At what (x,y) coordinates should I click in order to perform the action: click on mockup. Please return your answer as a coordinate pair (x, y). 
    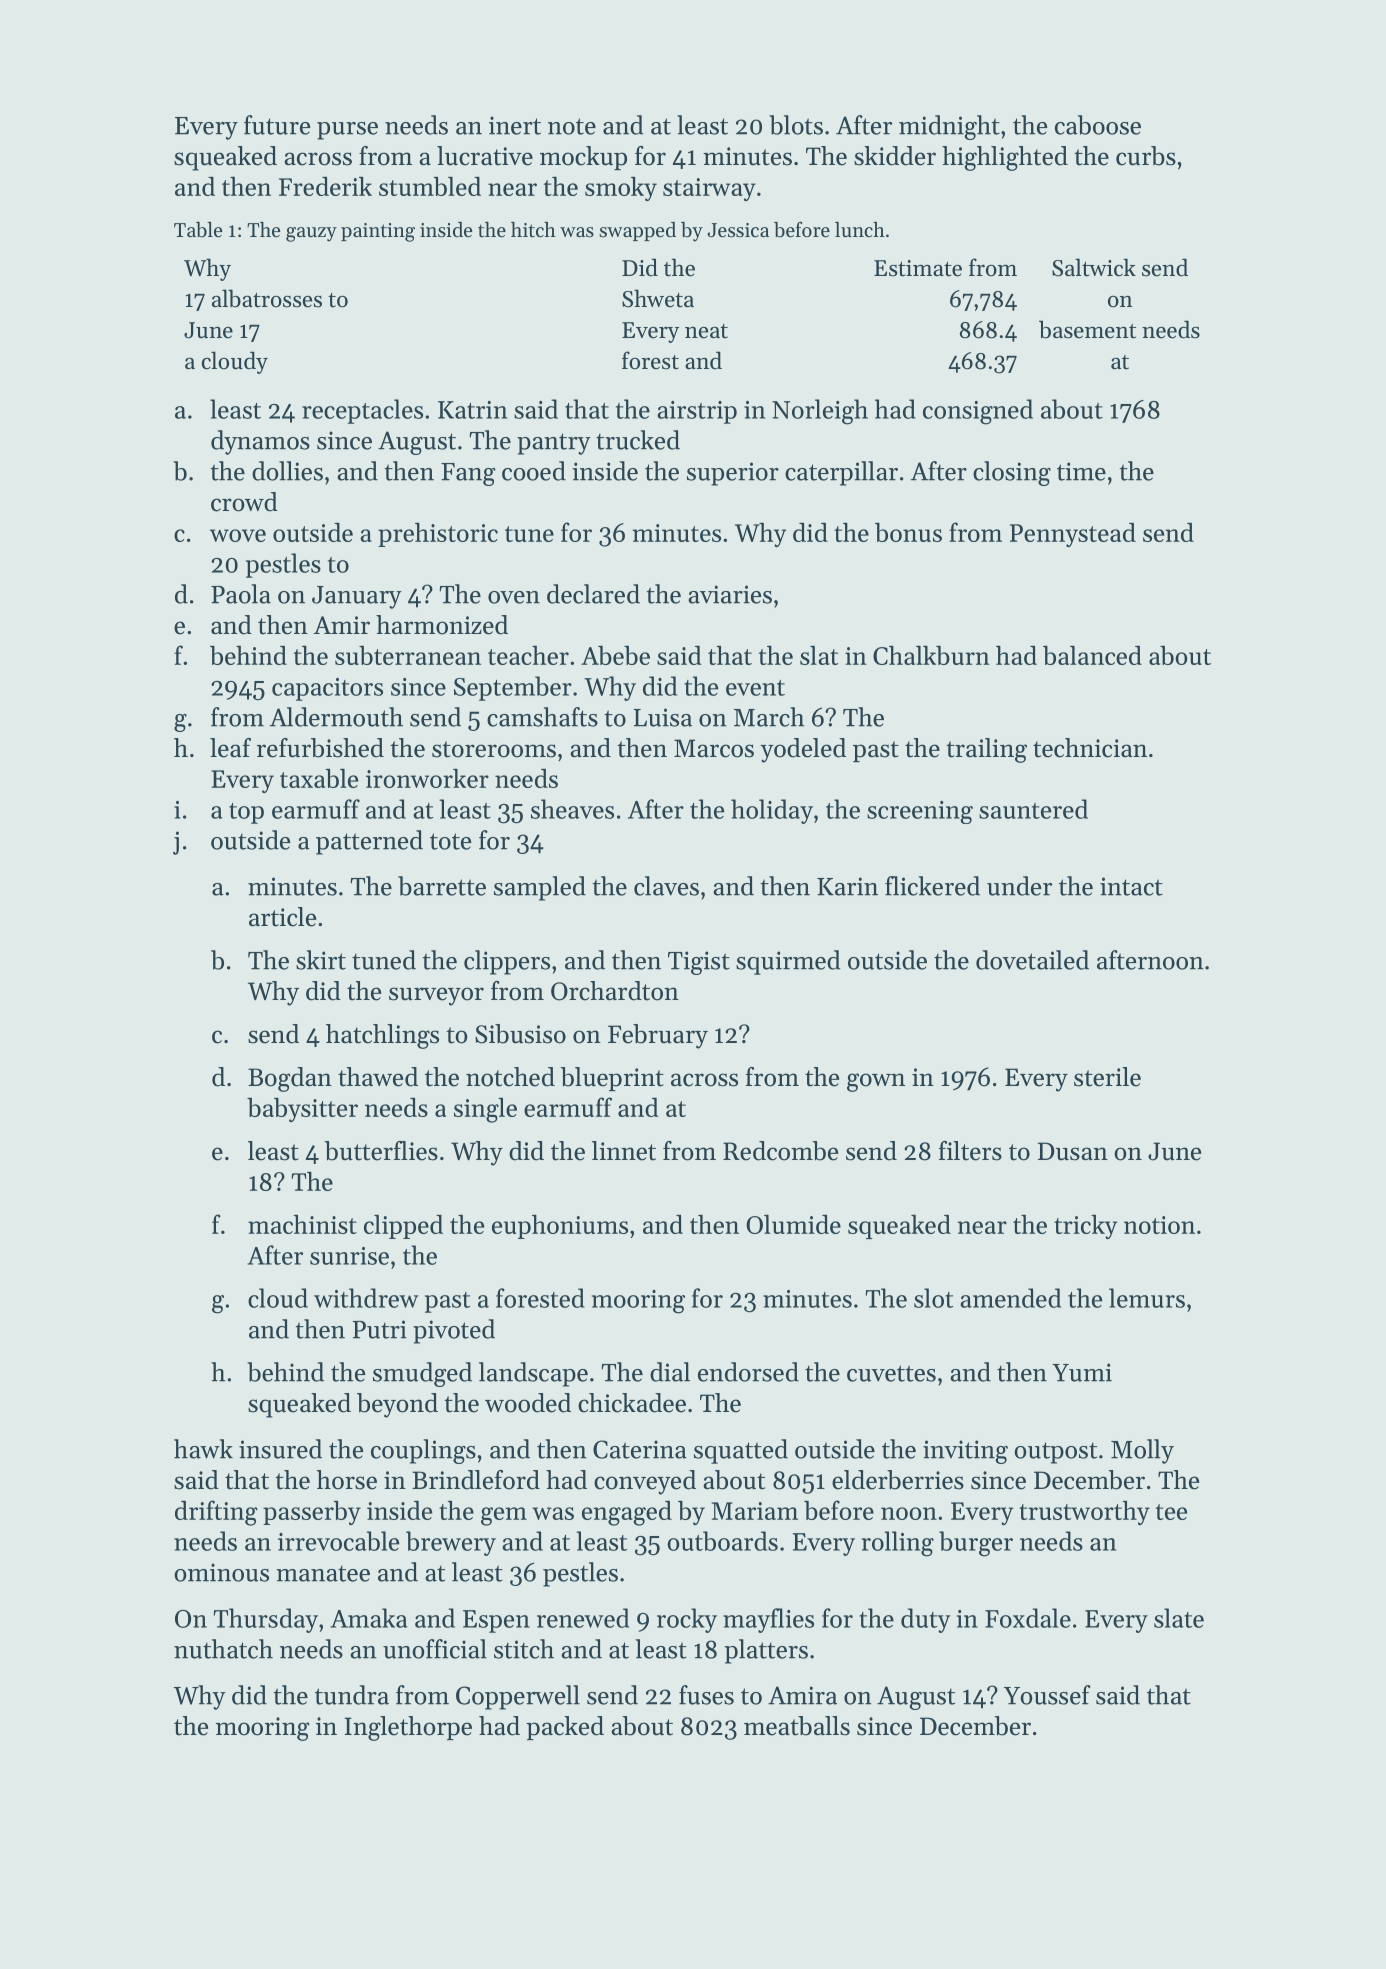
    Looking at the image, I should click on (583, 158).
